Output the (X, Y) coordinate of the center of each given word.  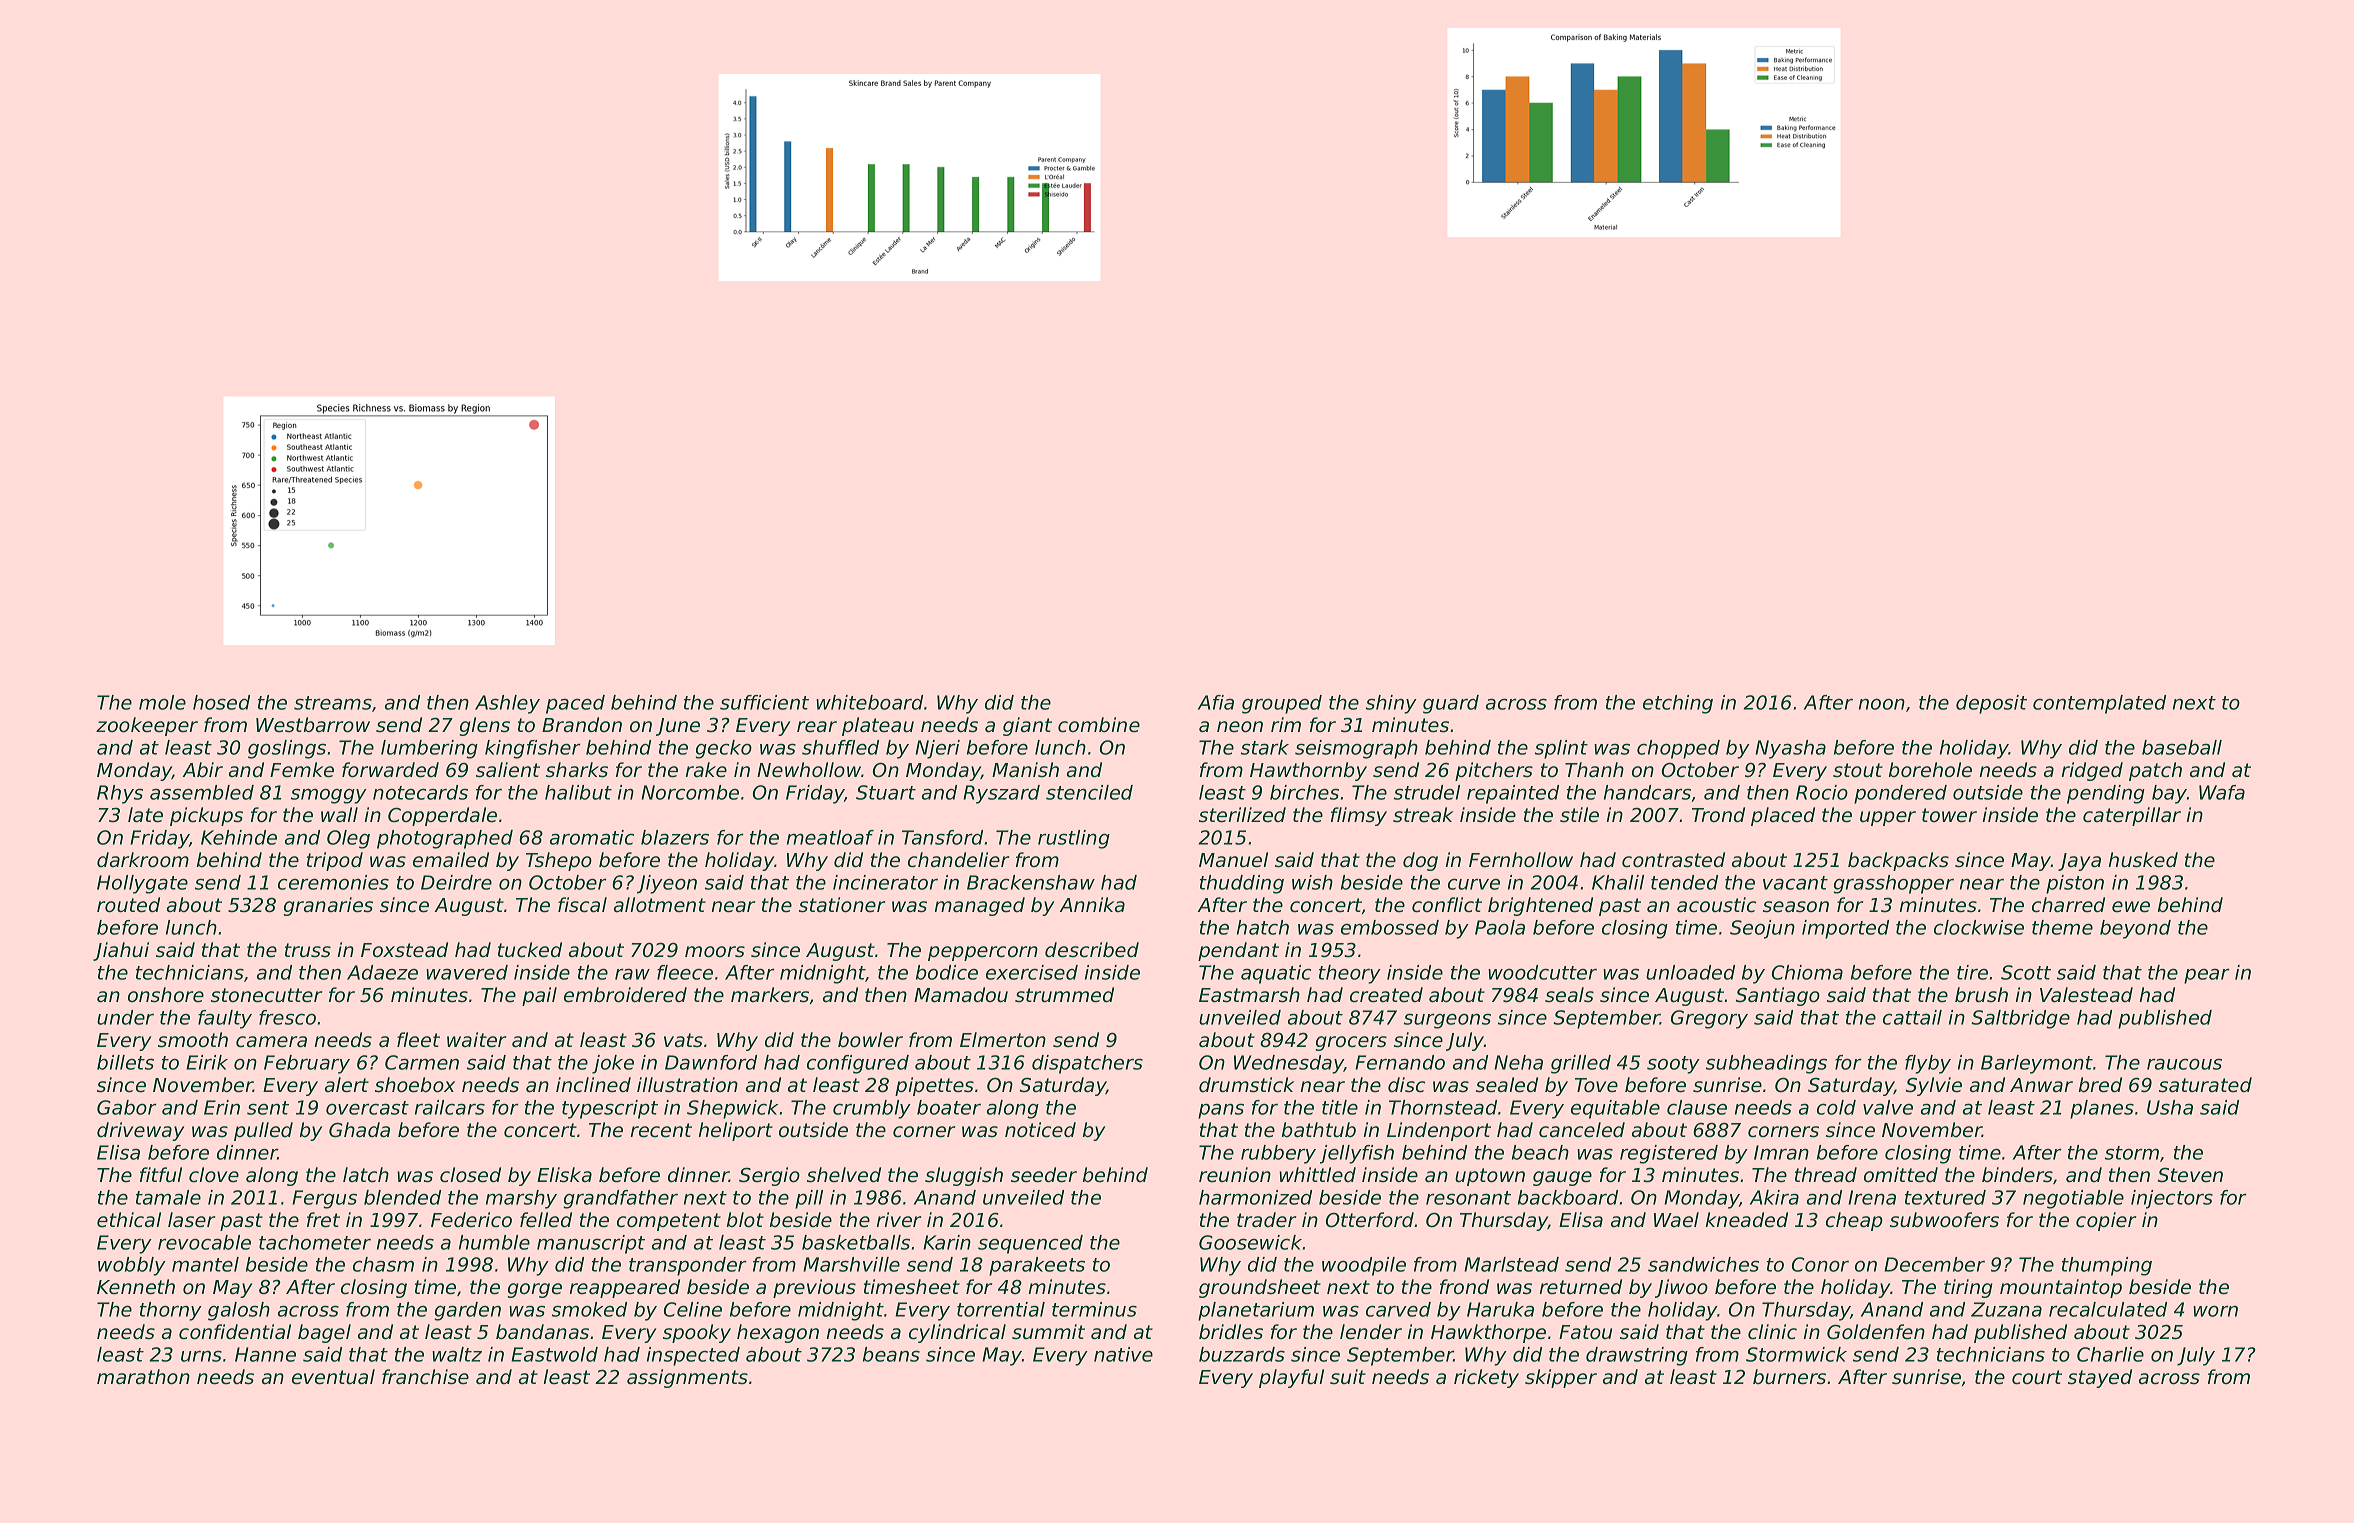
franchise (425, 1377)
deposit (1991, 704)
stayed (2100, 1378)
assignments (687, 1378)
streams (333, 703)
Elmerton (1003, 1039)
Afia (1216, 702)
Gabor (127, 1107)
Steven (2190, 1175)
